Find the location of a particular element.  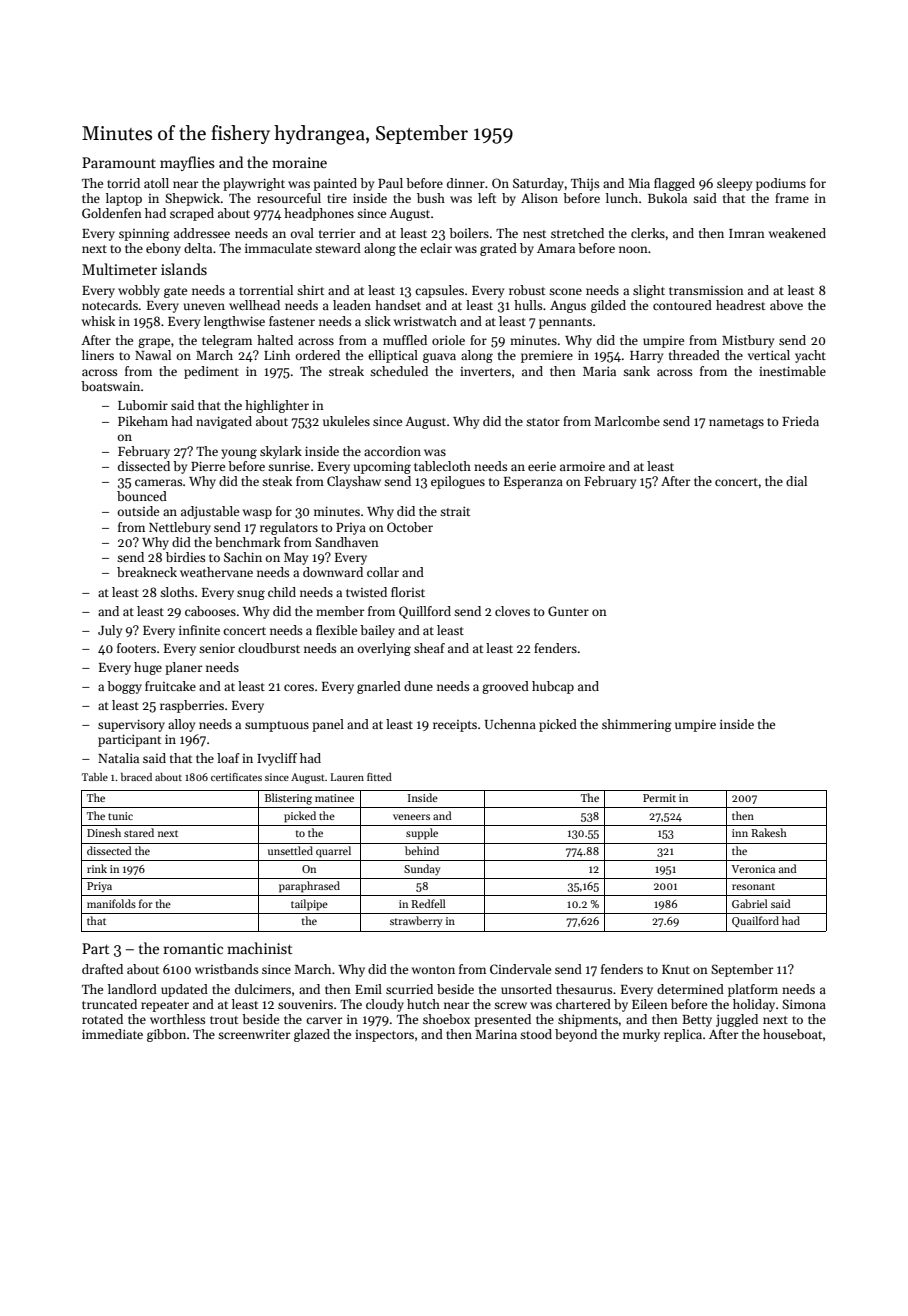

grooved is located at coordinates (505, 687).
